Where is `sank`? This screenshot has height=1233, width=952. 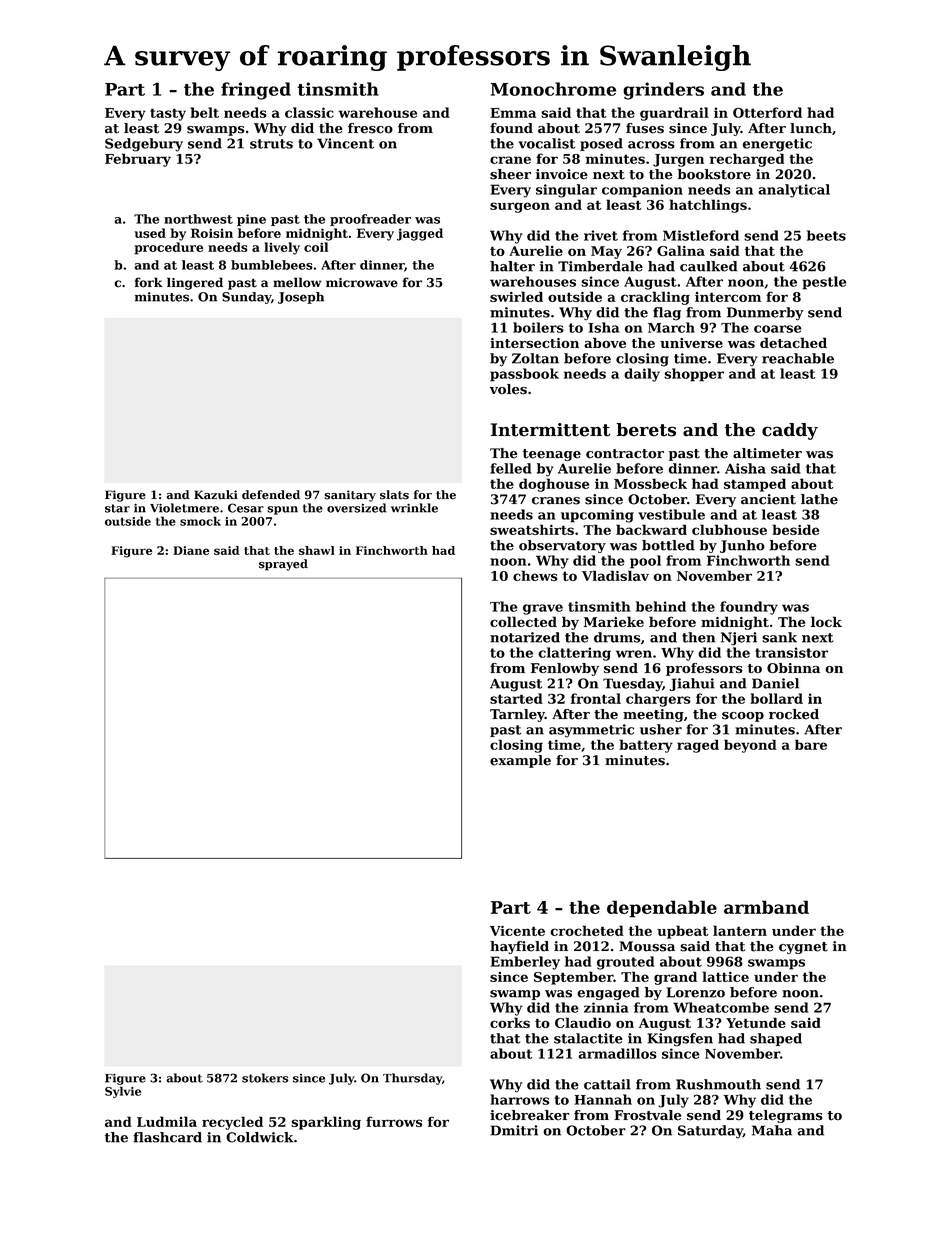 sank is located at coordinates (779, 637).
